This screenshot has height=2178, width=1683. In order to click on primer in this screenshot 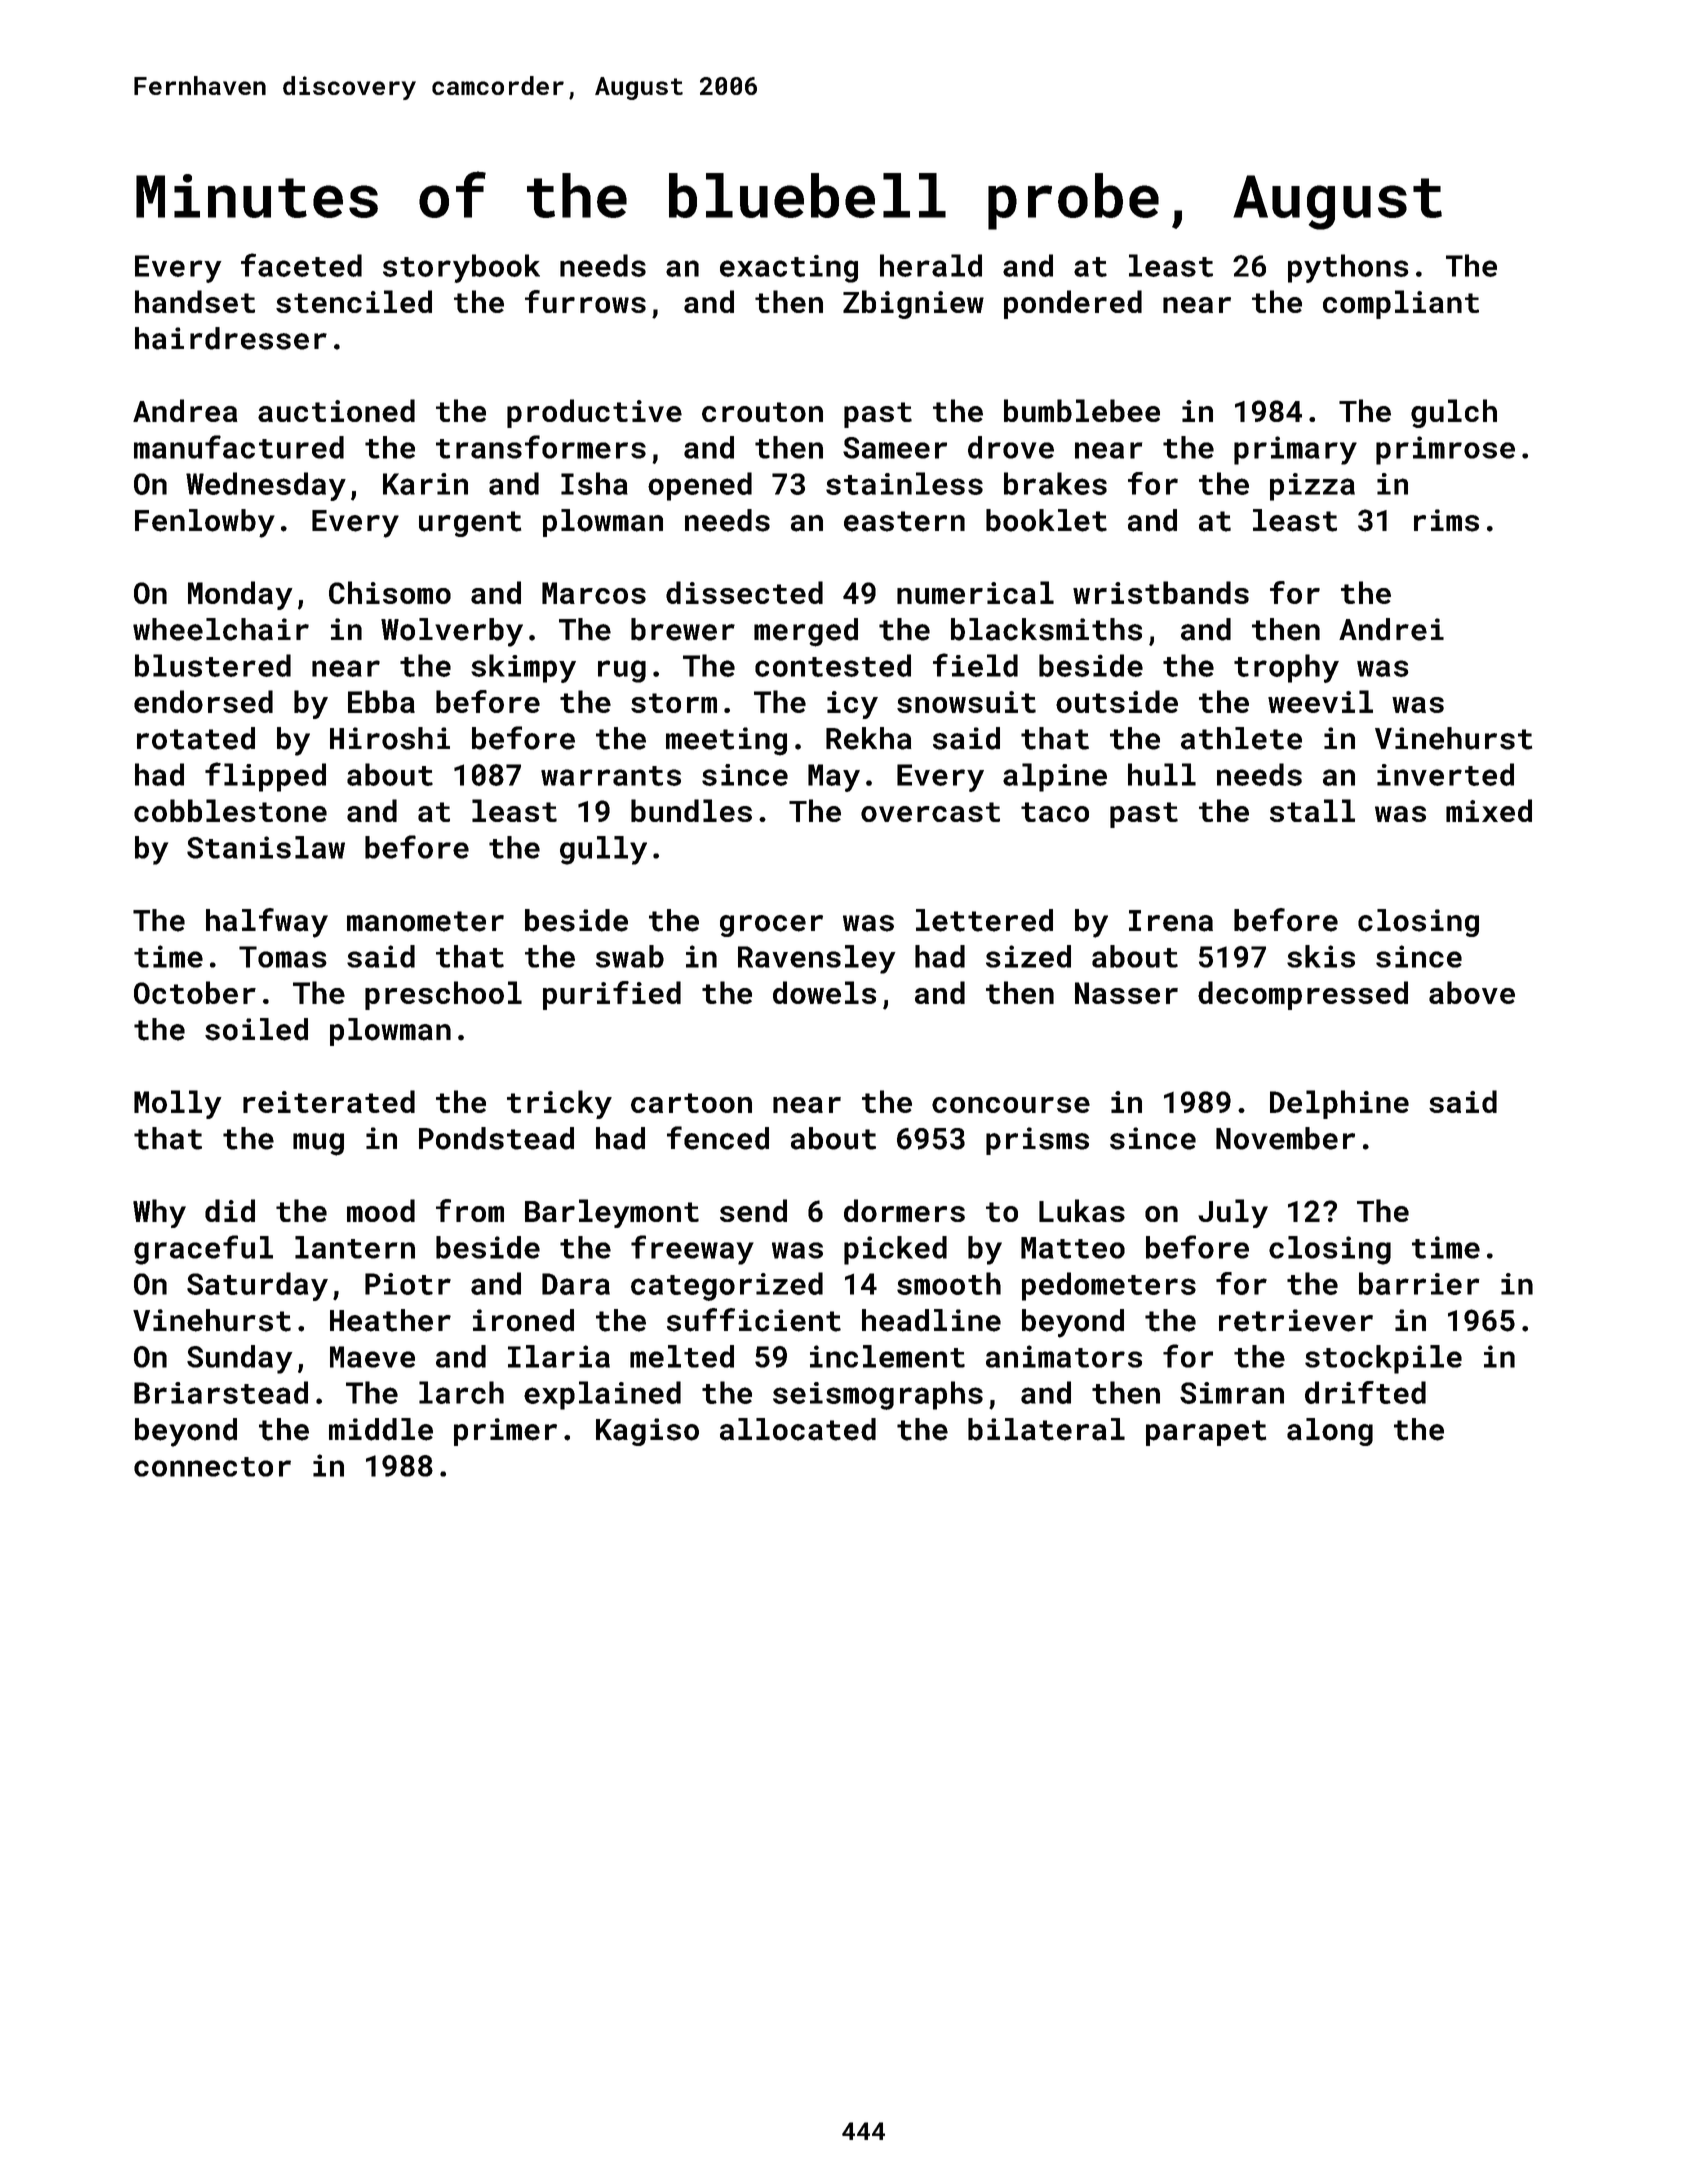, I will do `click(505, 1432)`.
